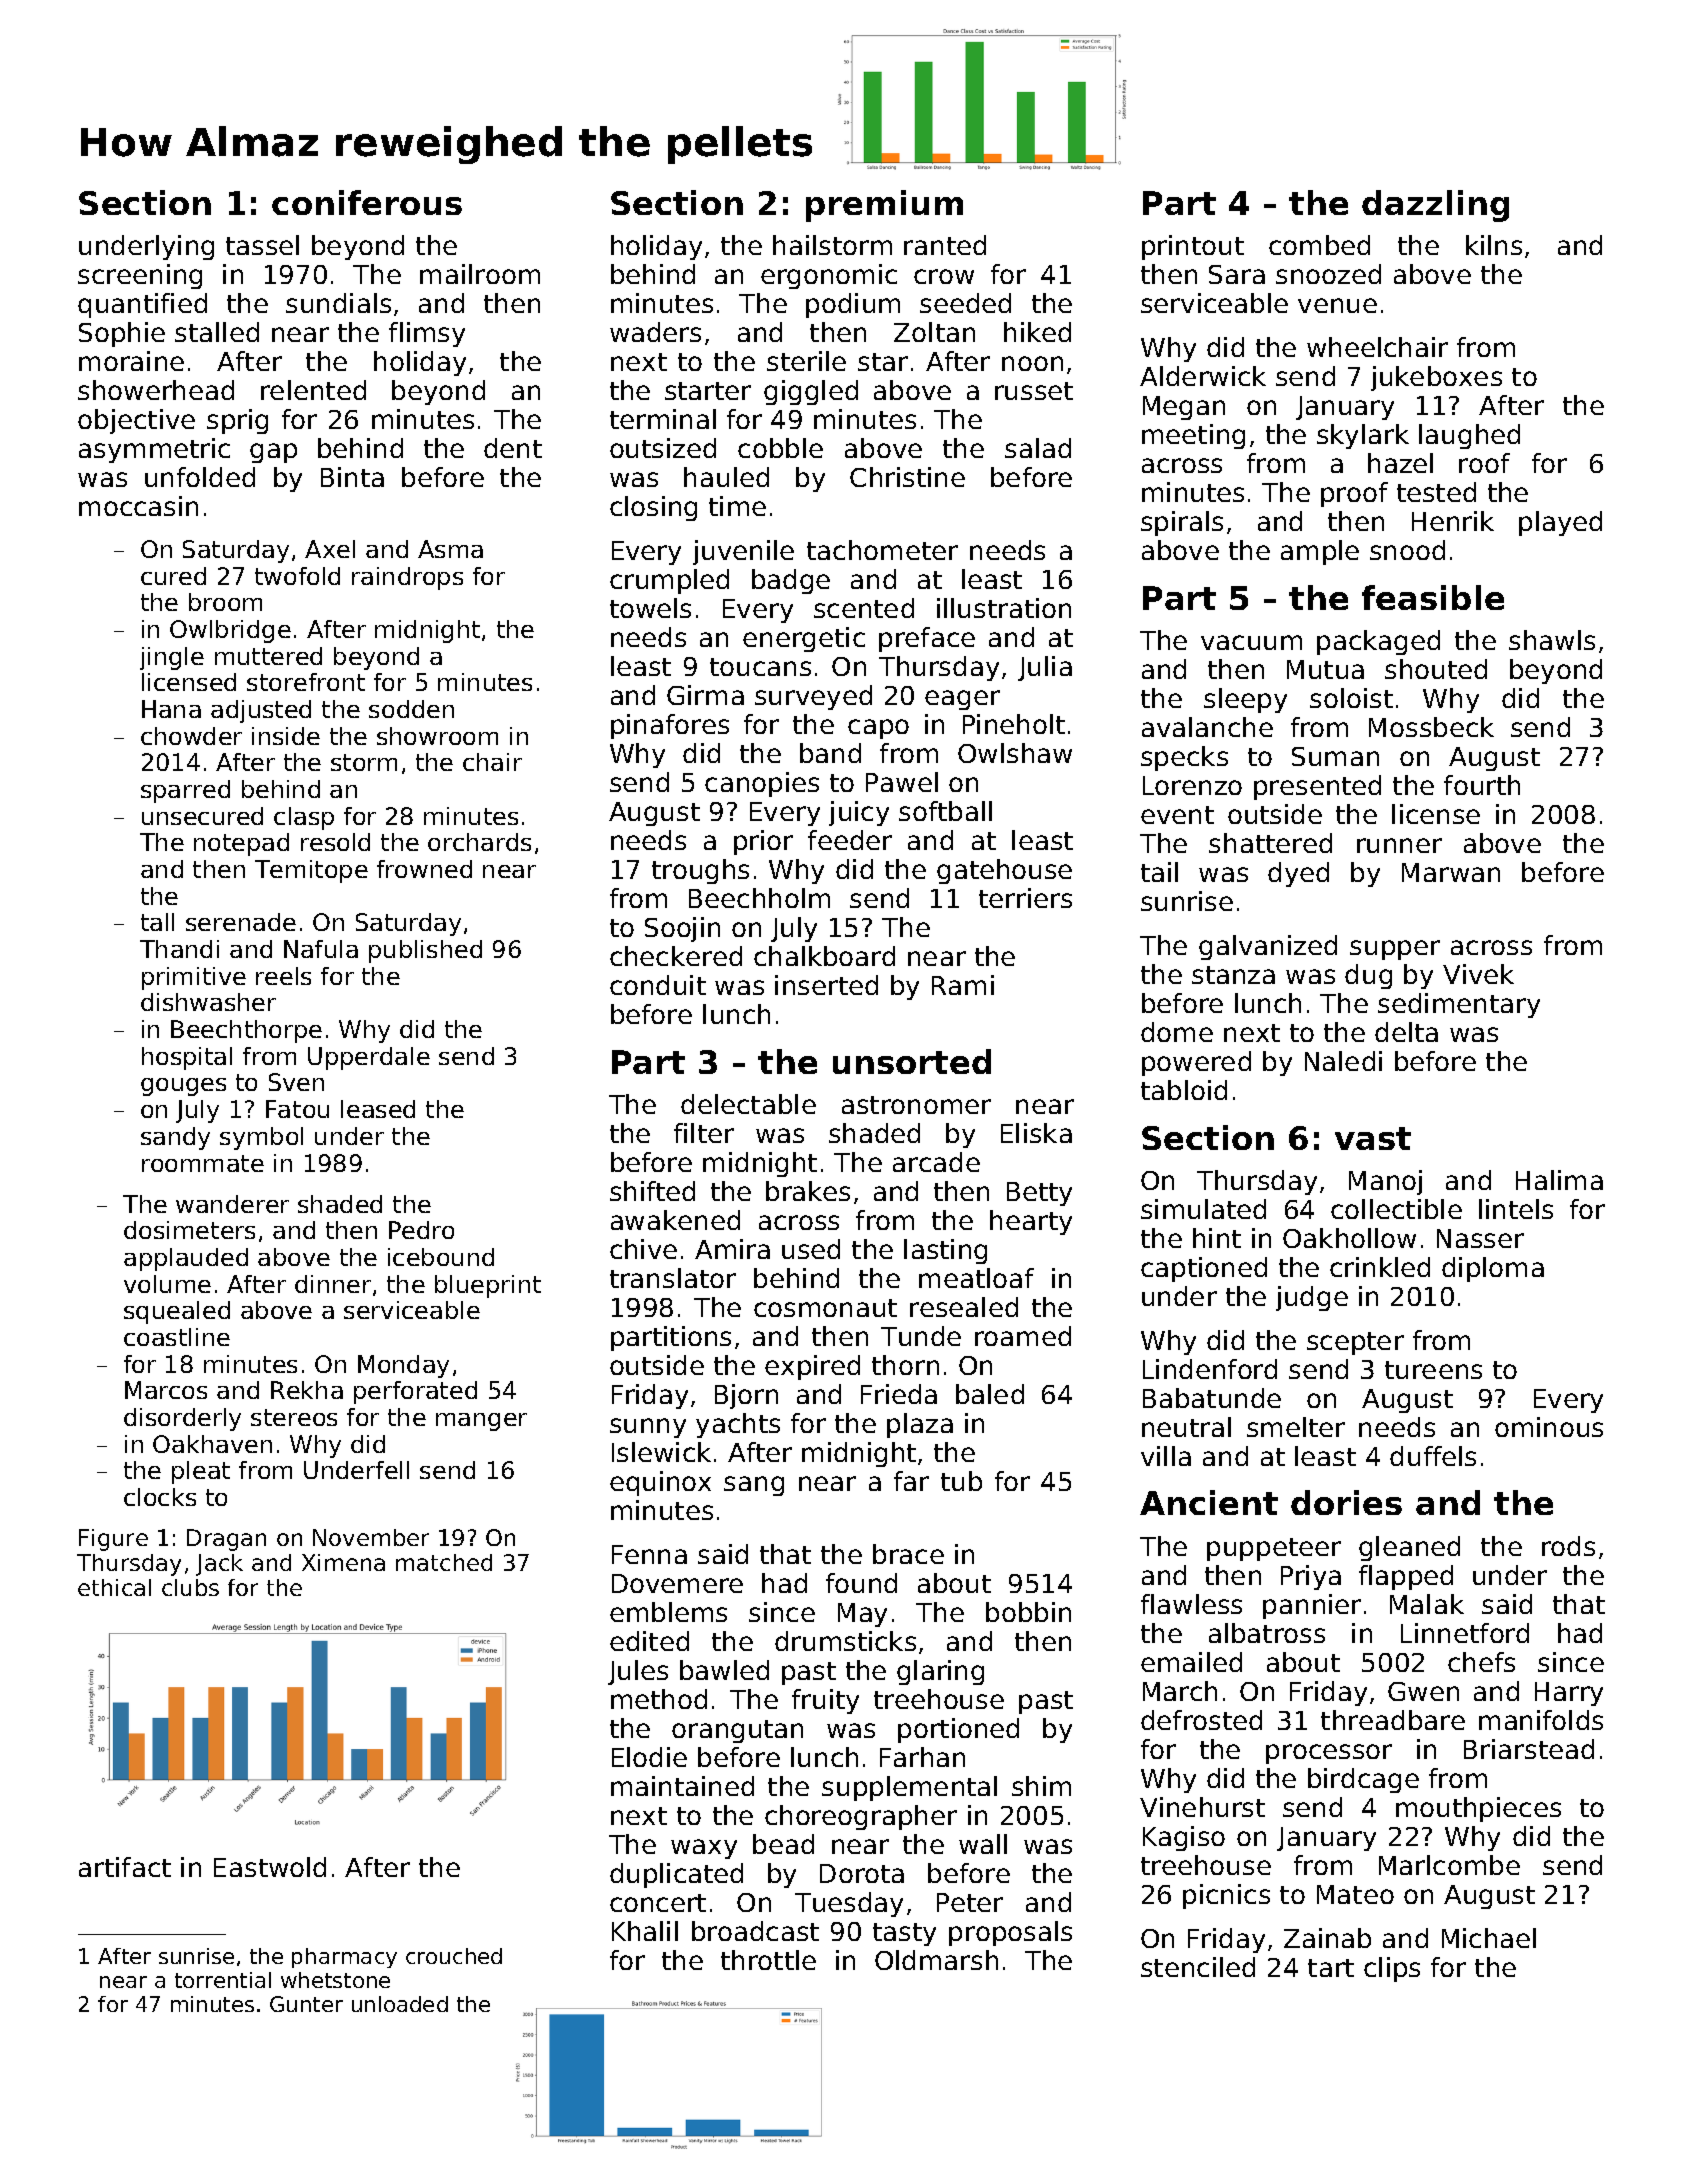 The width and height of the page is (1683, 2178). What do you see at coordinates (114, 1587) in the page?
I see `ethical` at bounding box center [114, 1587].
